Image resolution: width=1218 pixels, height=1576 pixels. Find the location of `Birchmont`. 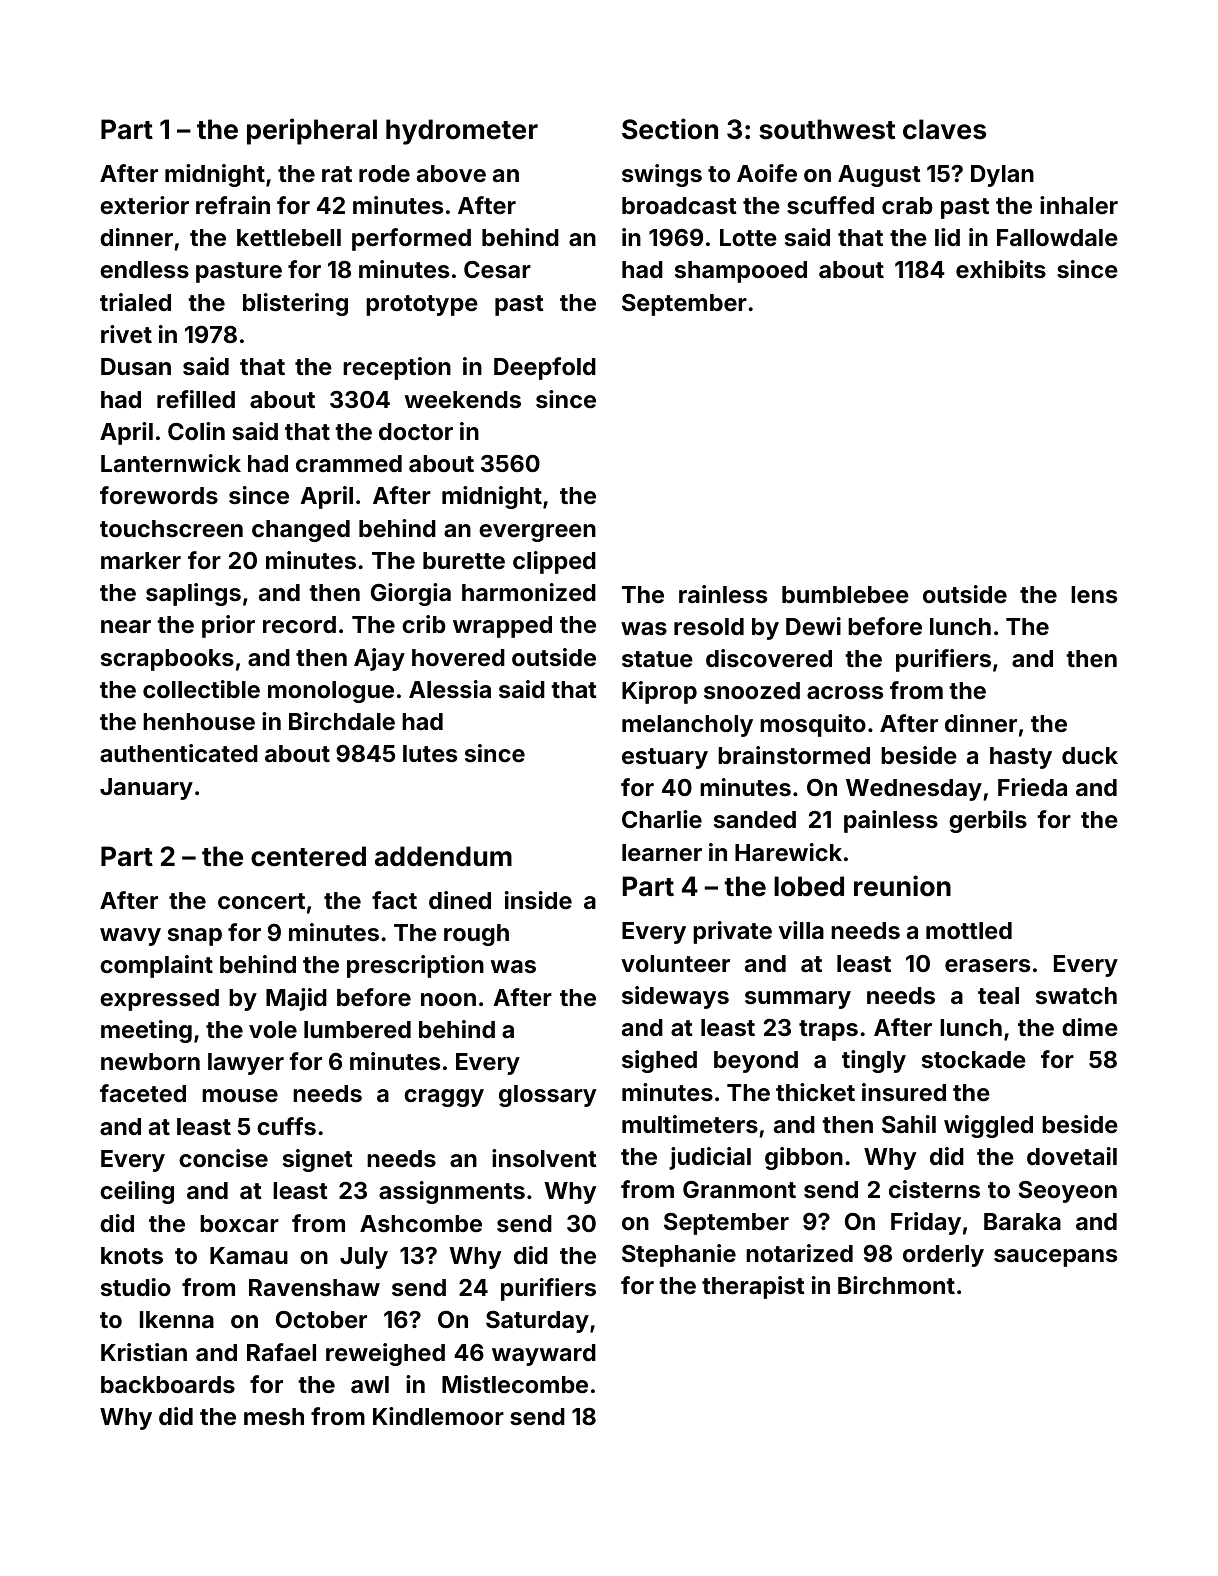

Birchmont is located at coordinates (896, 1285).
